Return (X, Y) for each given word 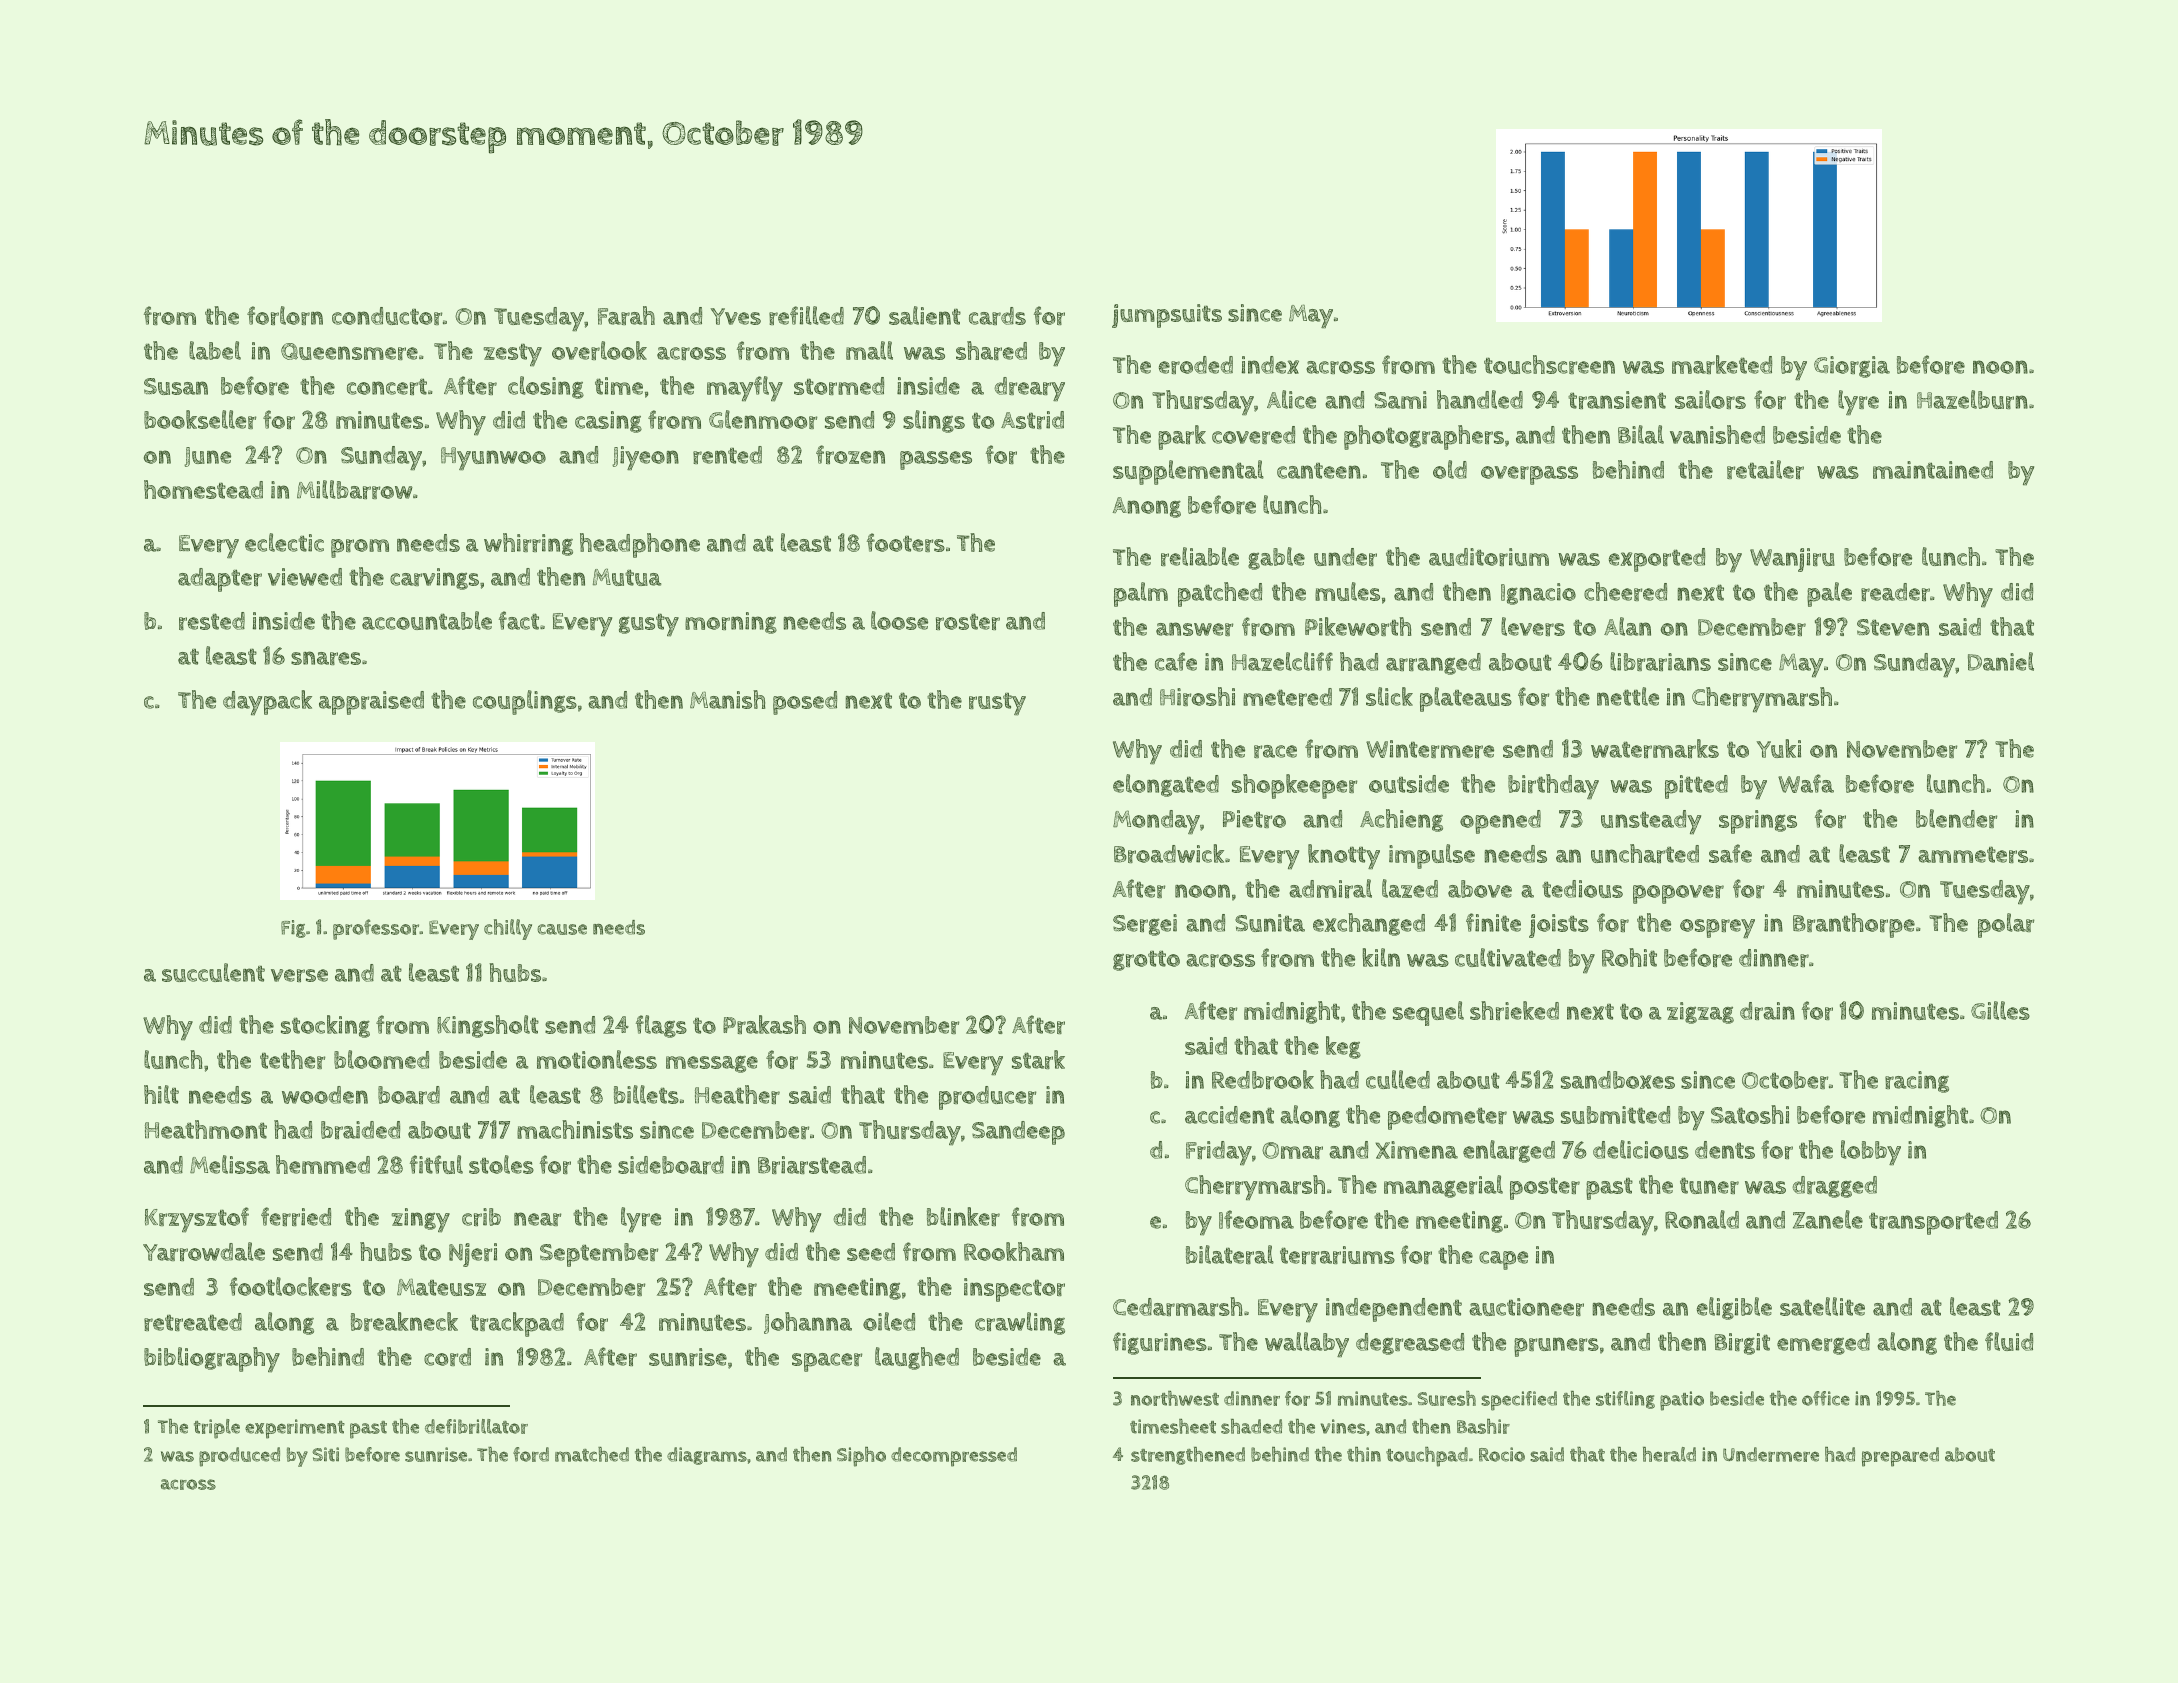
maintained (1933, 470)
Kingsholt (488, 1026)
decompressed (954, 1457)
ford (531, 1454)
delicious (1641, 1149)
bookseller (200, 419)
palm (1141, 594)
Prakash (764, 1024)
